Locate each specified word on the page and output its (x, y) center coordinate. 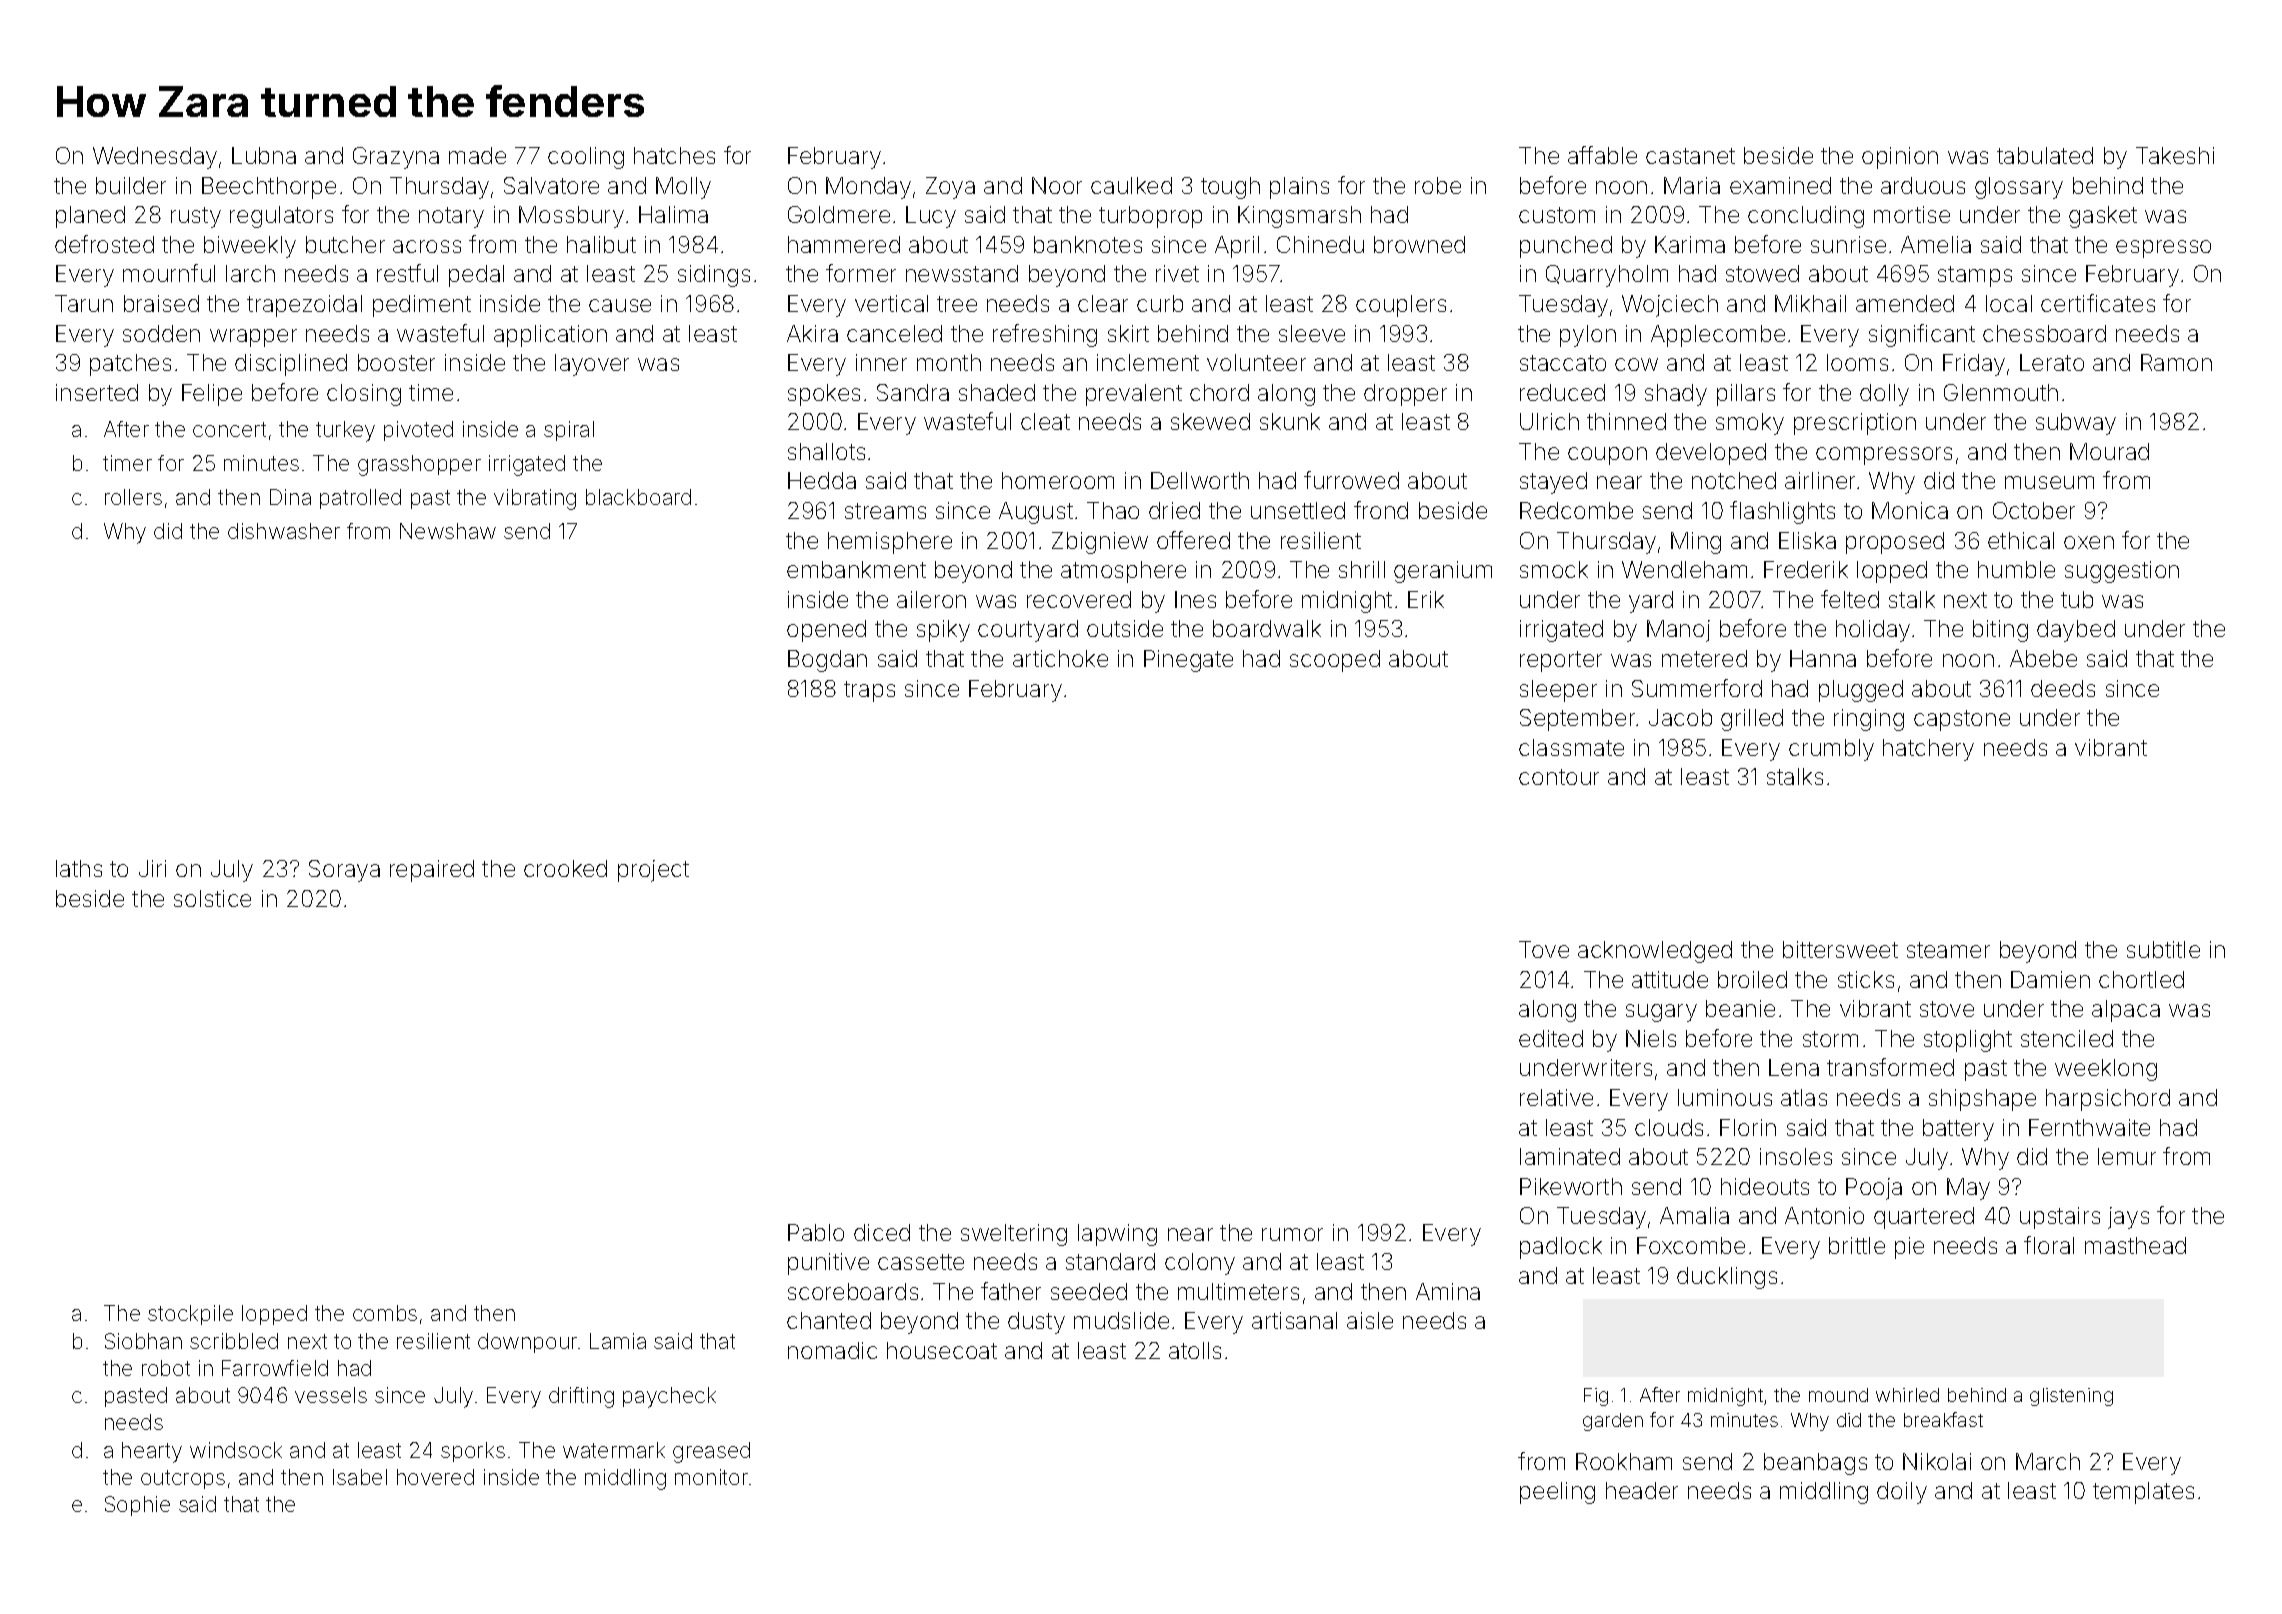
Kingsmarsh (1299, 217)
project (653, 871)
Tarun (84, 303)
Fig (1596, 1397)
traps (869, 691)
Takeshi (2175, 155)
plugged (1861, 691)
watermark (614, 1450)
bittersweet (1840, 949)
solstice (212, 898)
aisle (1370, 1320)
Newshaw (448, 531)
